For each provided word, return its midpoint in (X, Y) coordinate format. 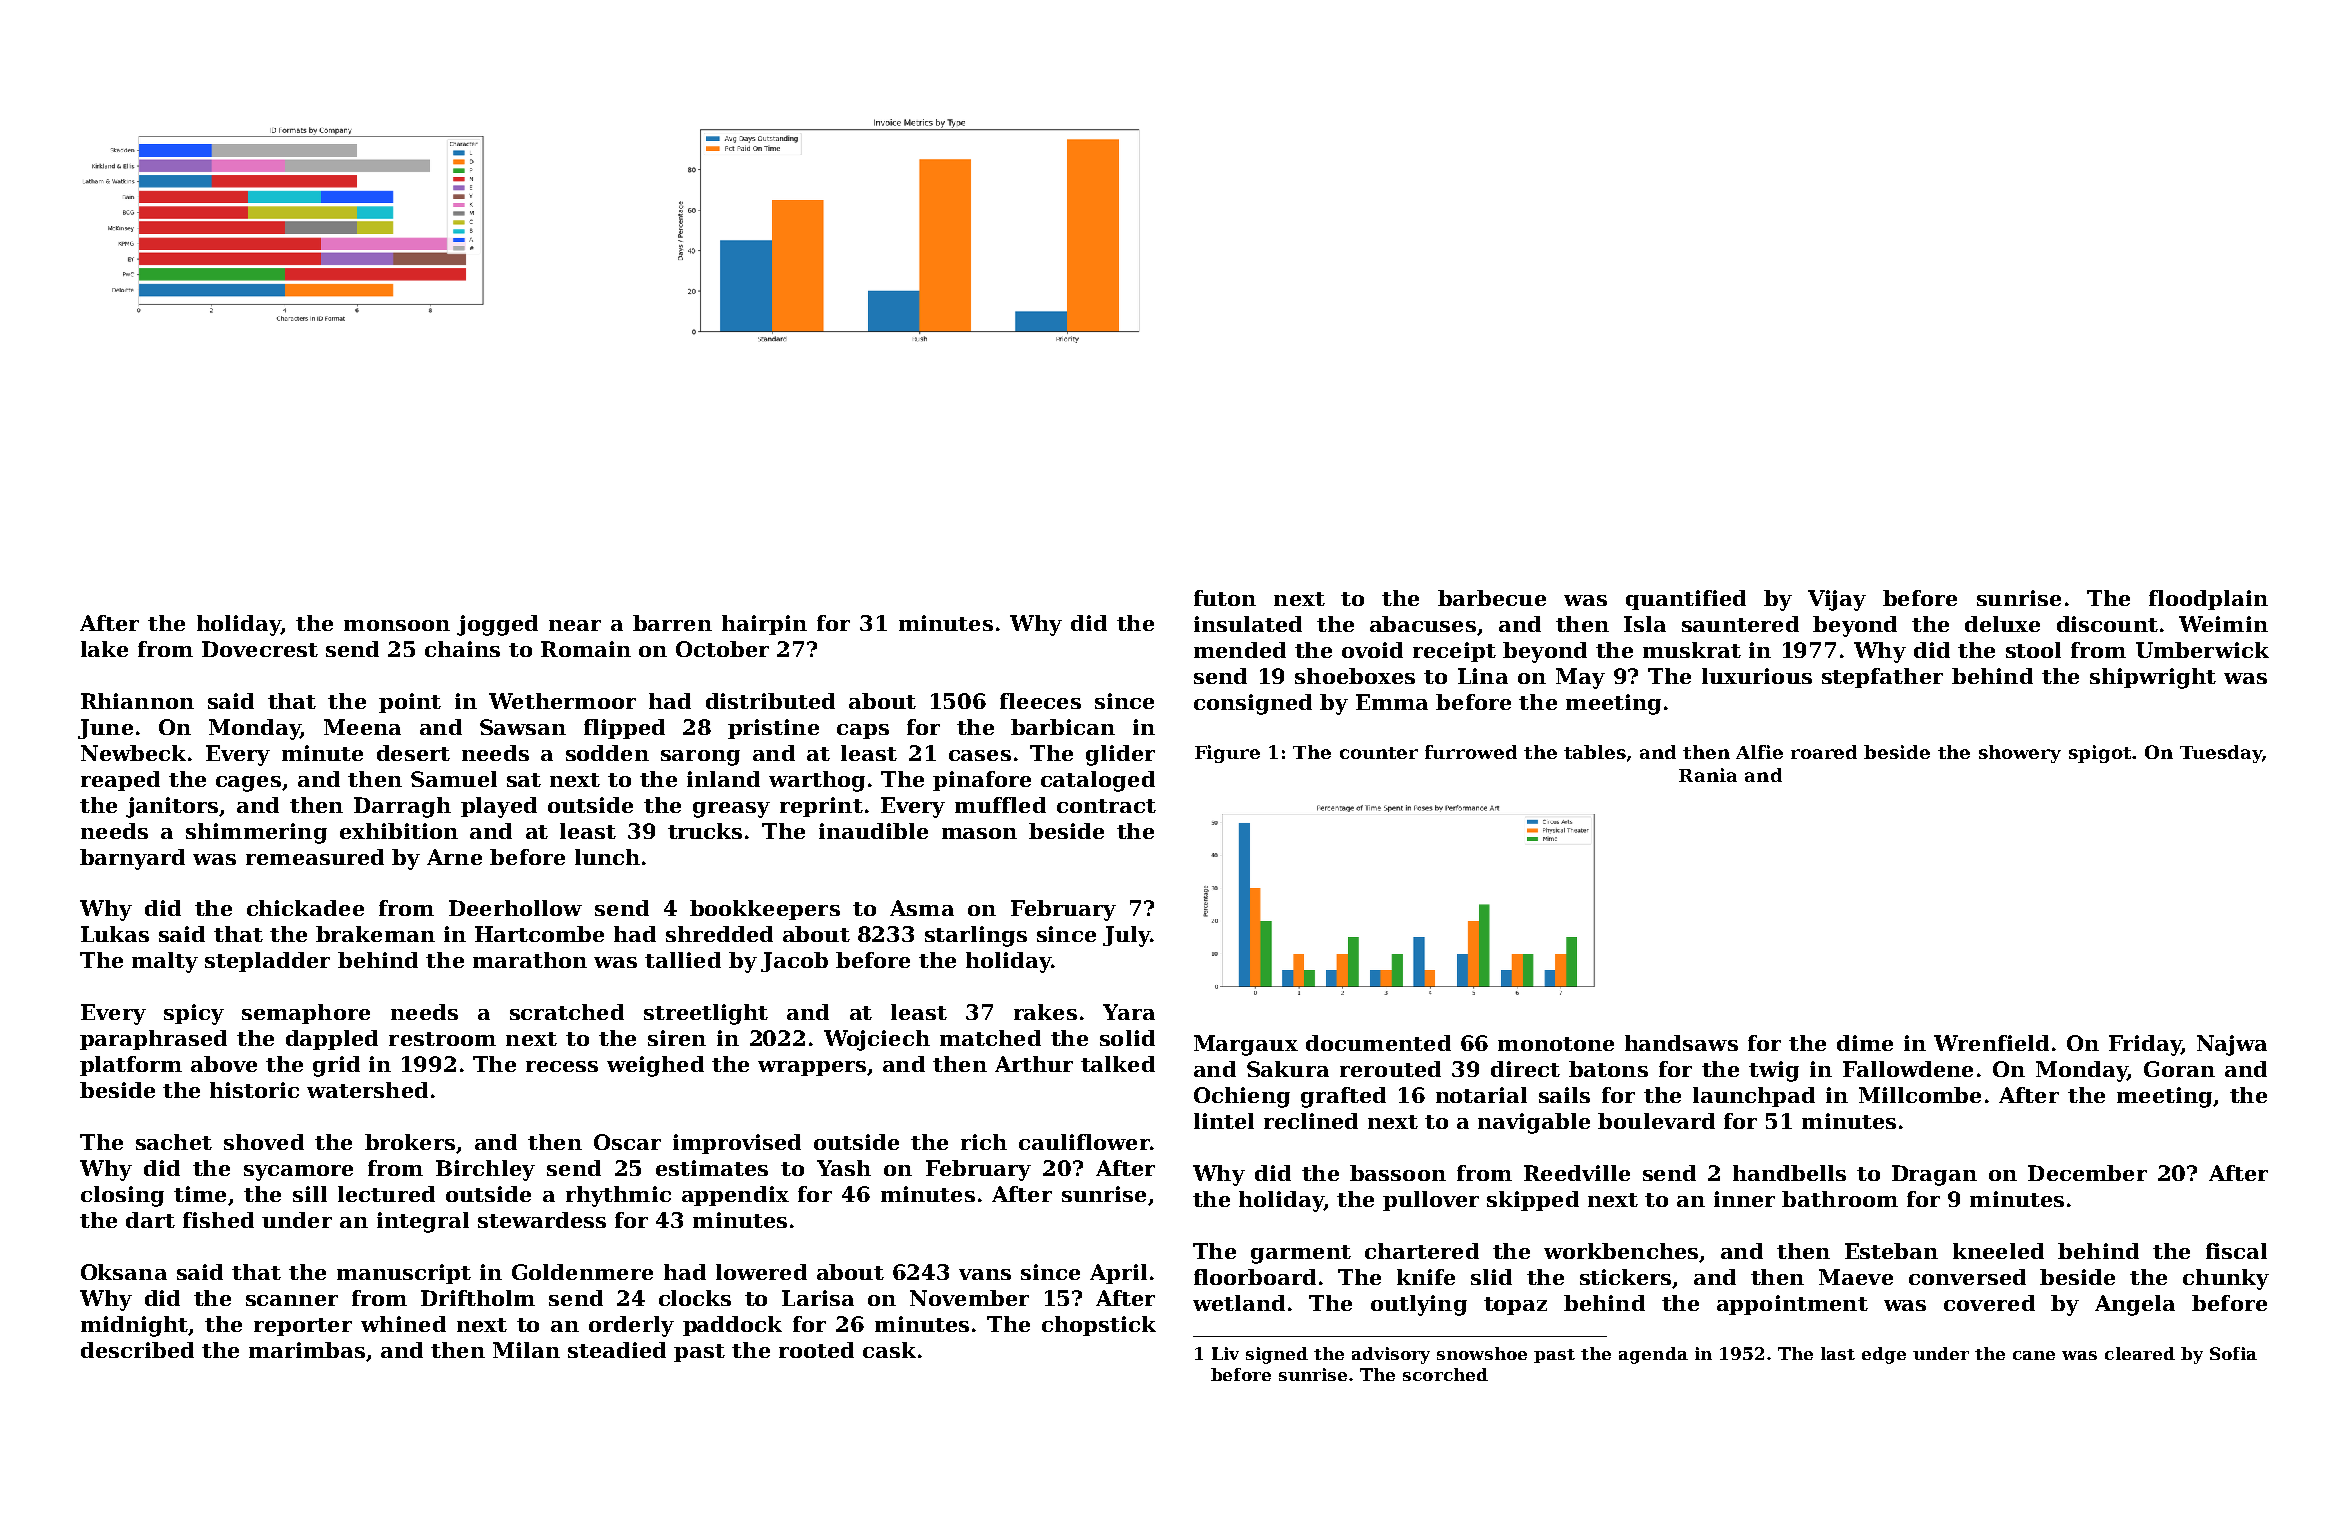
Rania (1708, 775)
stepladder (267, 962)
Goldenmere (582, 1272)
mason (979, 833)
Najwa (2232, 1045)
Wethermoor (562, 701)
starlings (976, 936)
